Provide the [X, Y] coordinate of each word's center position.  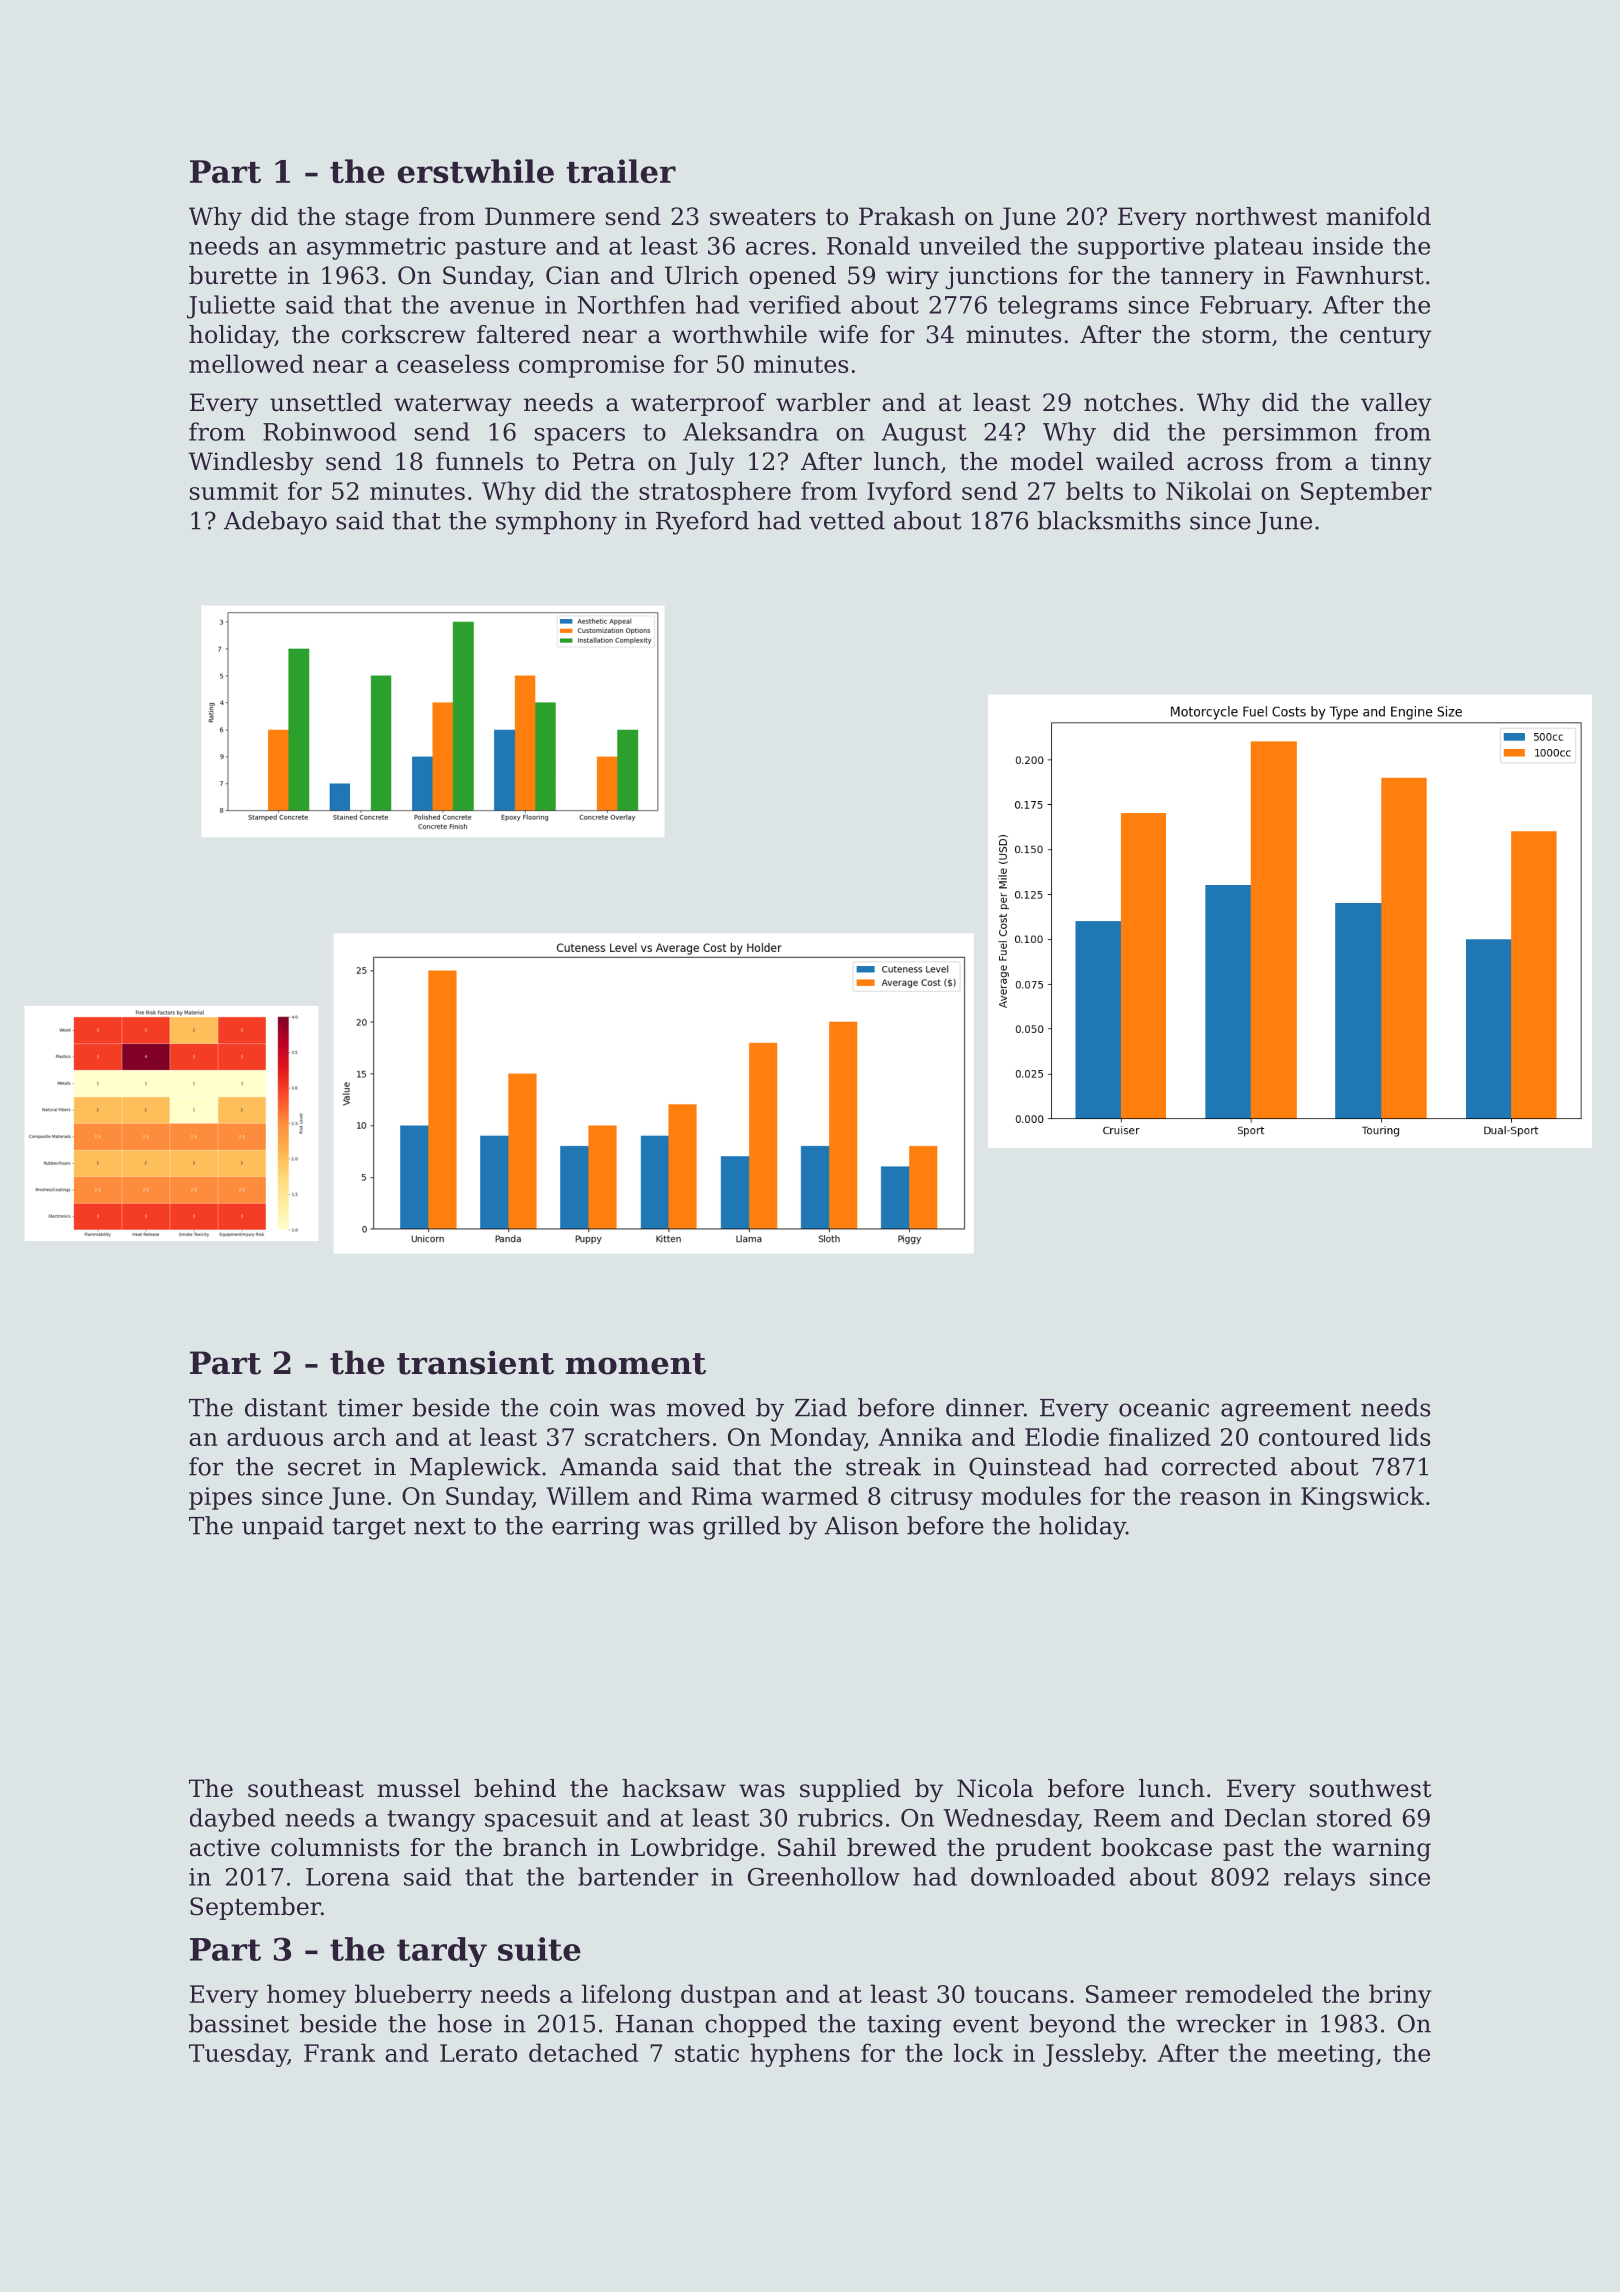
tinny [1401, 464]
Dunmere [540, 216]
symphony [556, 523]
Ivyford [909, 493]
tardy [442, 1952]
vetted [847, 520]
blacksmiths [1108, 520]
